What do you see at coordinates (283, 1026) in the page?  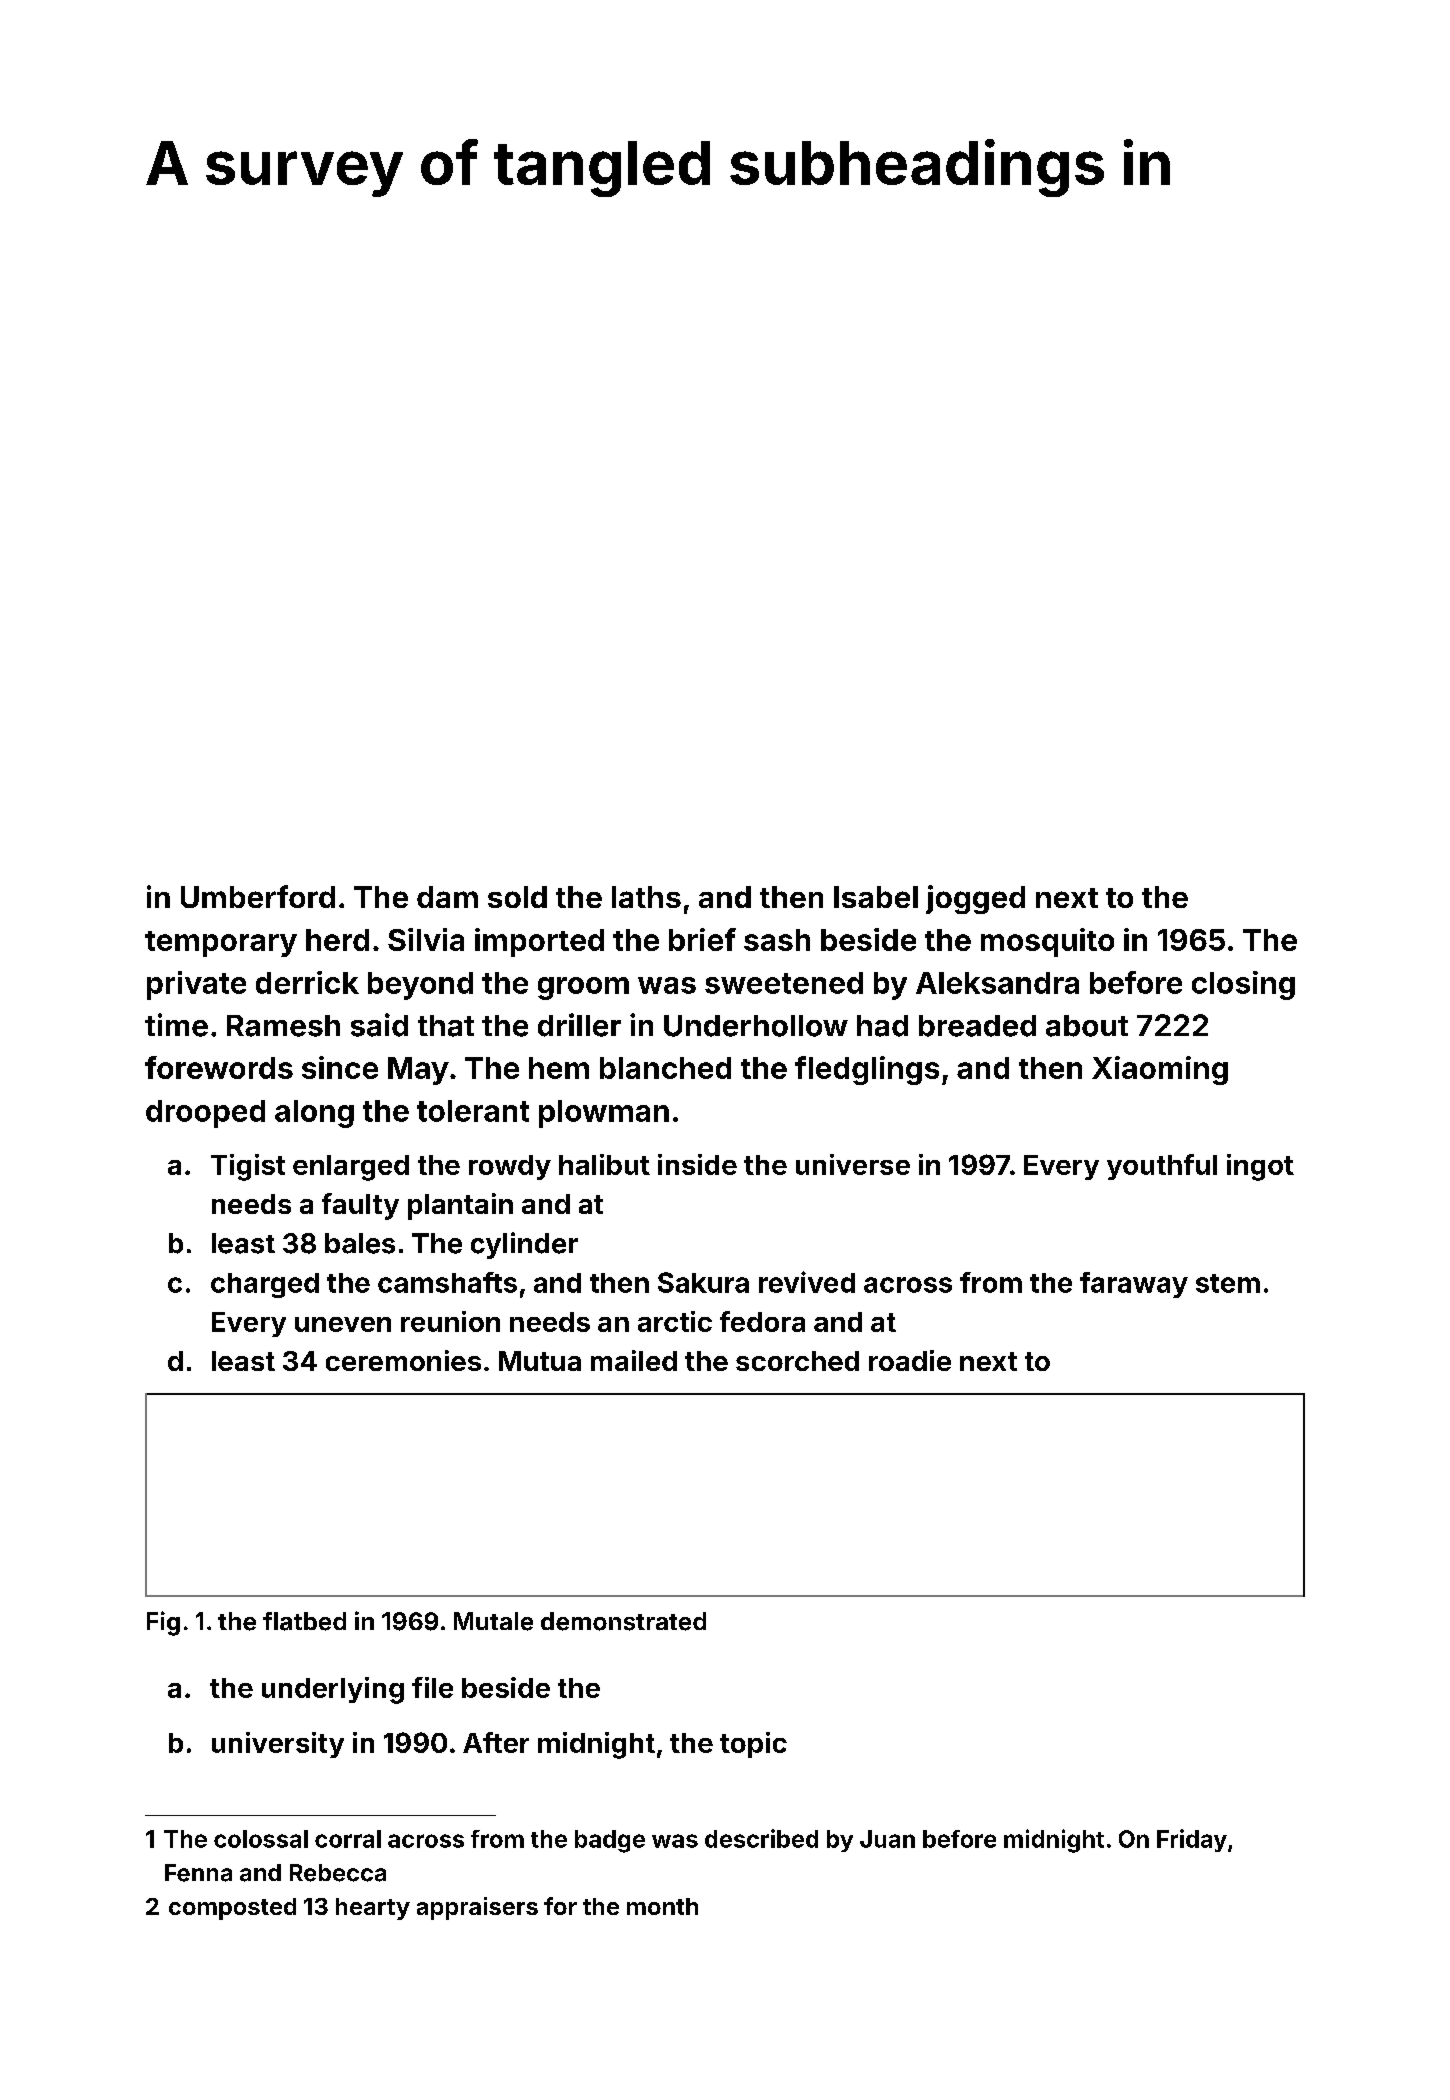 I see `Ramesh` at bounding box center [283, 1026].
